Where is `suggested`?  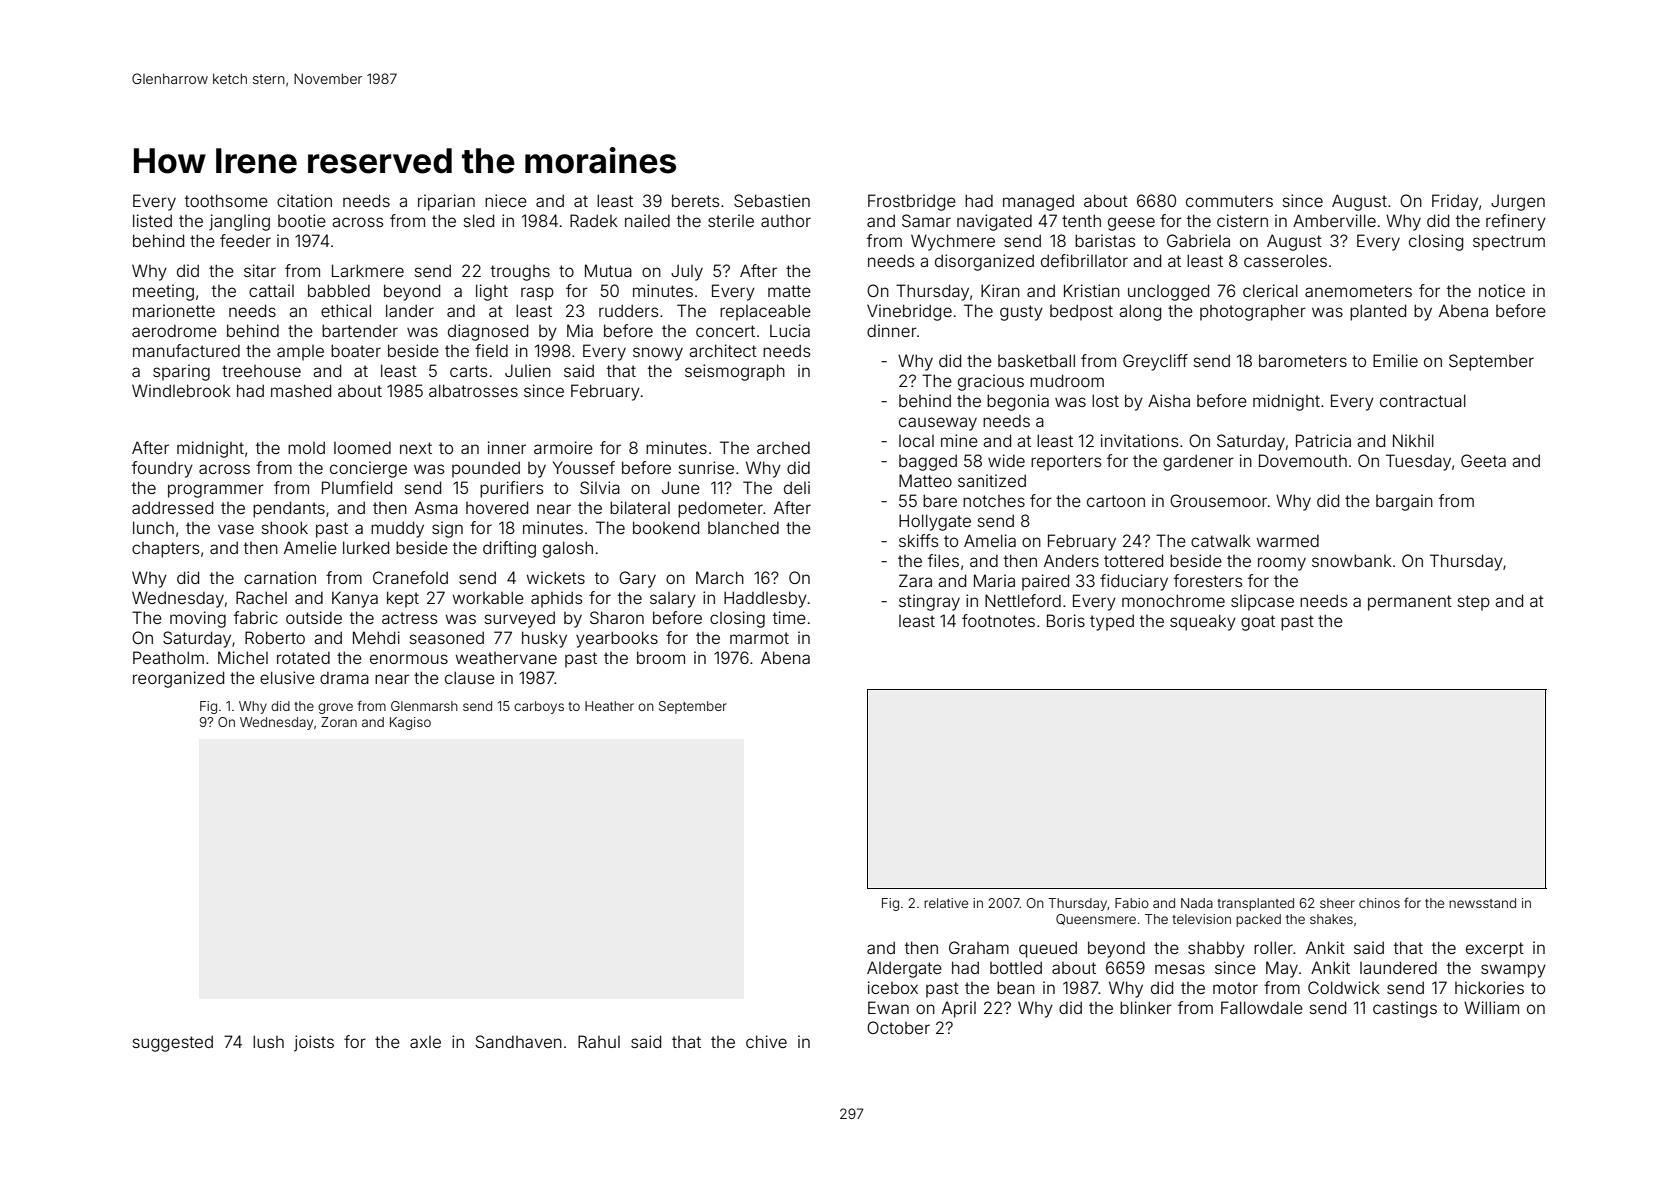 suggested is located at coordinates (173, 1043).
